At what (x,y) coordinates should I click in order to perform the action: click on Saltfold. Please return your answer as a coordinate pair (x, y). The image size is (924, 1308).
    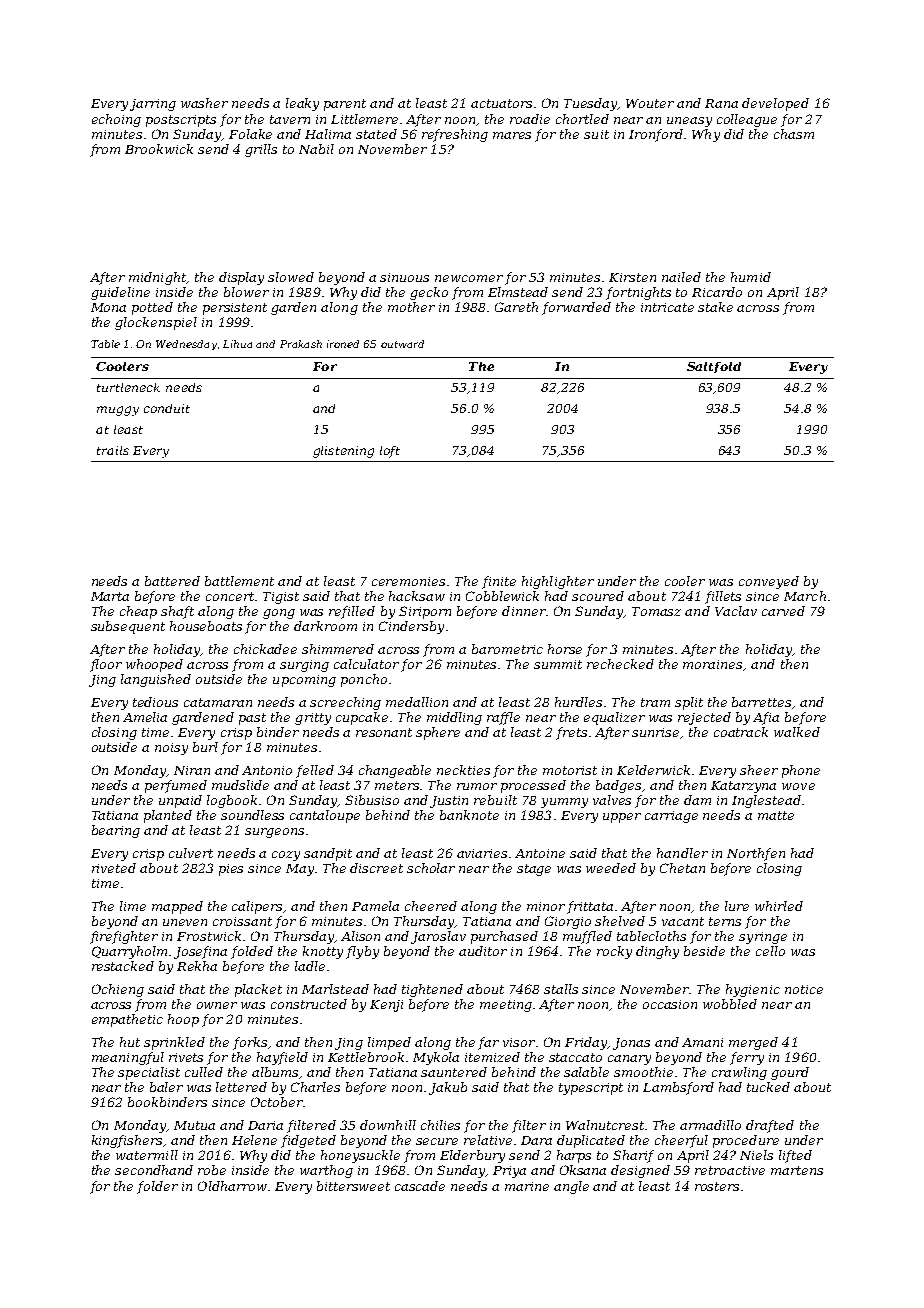
    Looking at the image, I should click on (714, 367).
